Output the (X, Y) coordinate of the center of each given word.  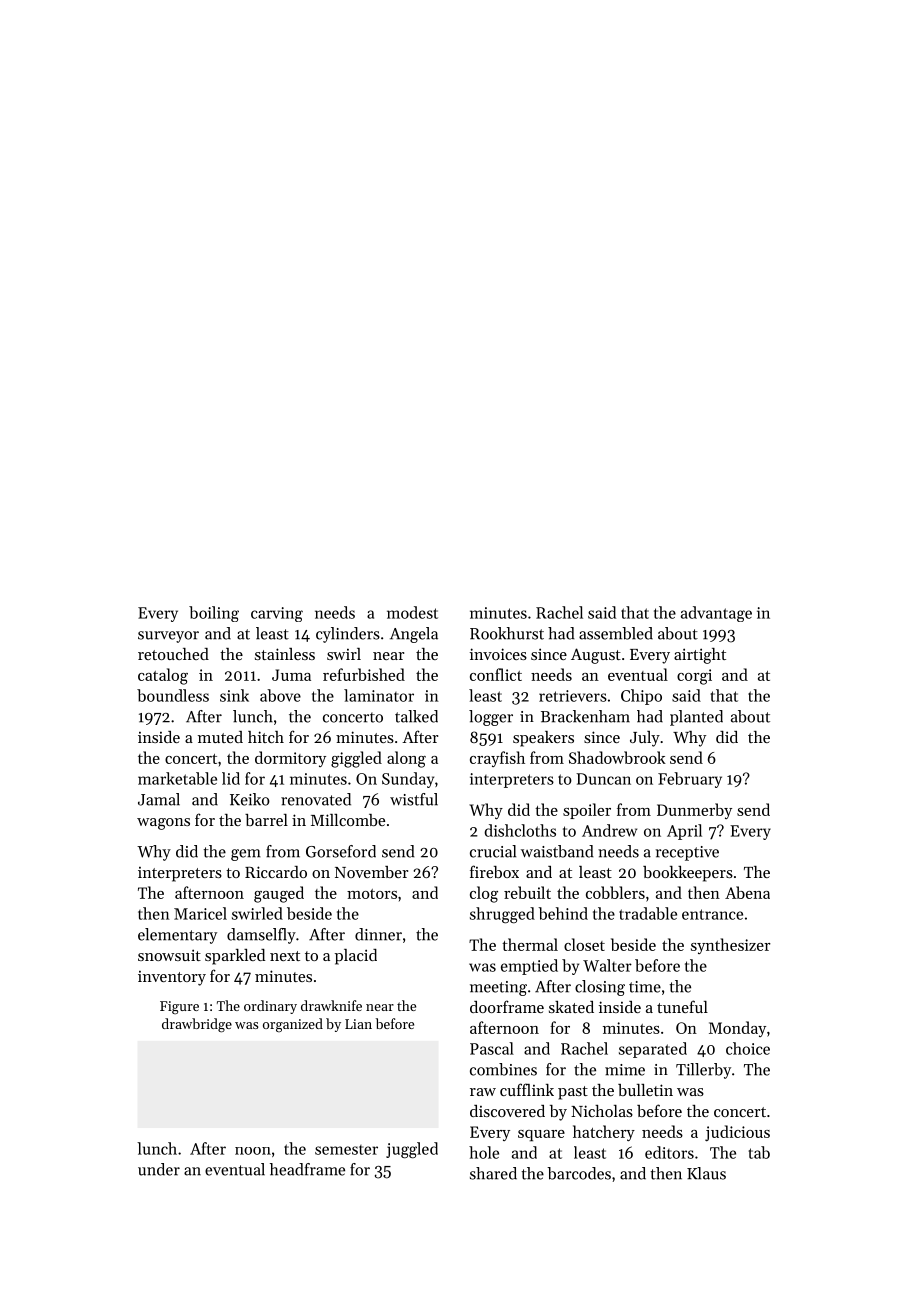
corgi (694, 677)
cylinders (348, 635)
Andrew (609, 830)
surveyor (168, 637)
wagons (163, 824)
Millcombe (348, 820)
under (159, 1169)
